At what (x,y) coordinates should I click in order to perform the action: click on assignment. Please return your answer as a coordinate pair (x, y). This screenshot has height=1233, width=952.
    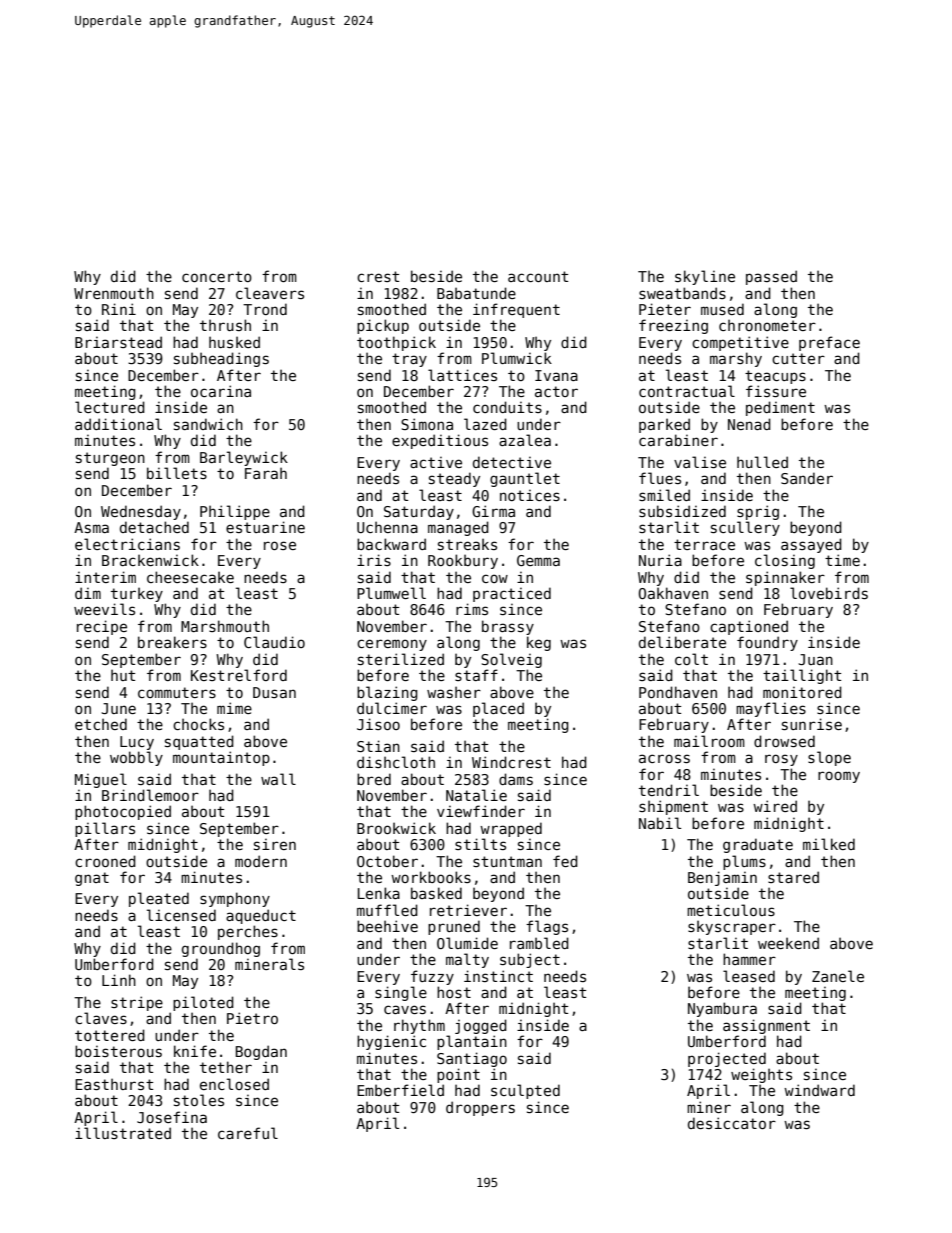
    Looking at the image, I should click on (766, 1026).
